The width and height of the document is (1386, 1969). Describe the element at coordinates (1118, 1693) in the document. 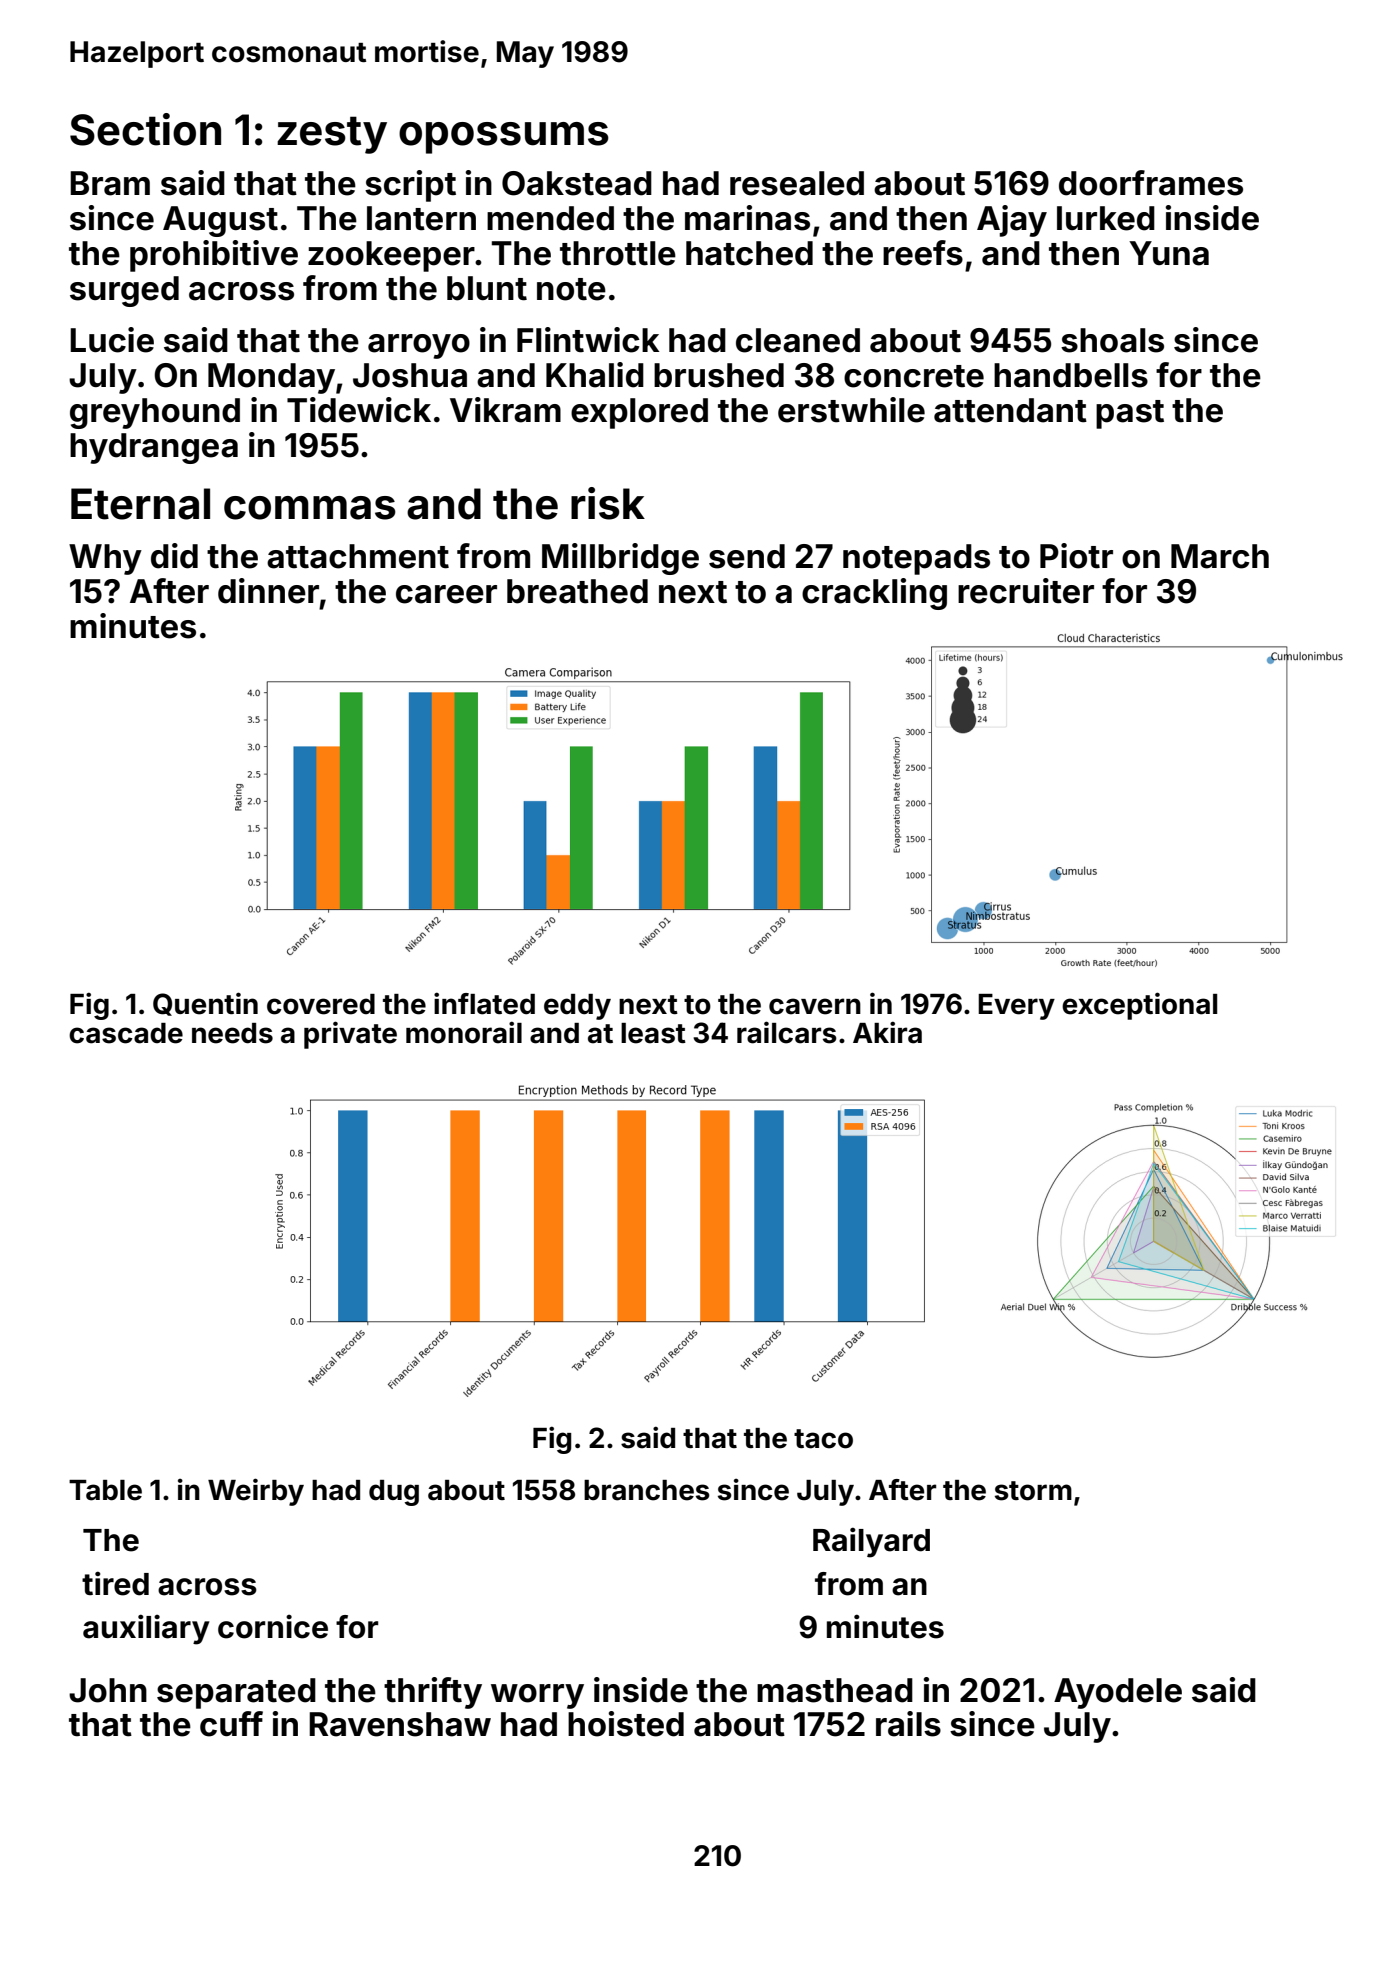

I see `Ayodele` at that location.
